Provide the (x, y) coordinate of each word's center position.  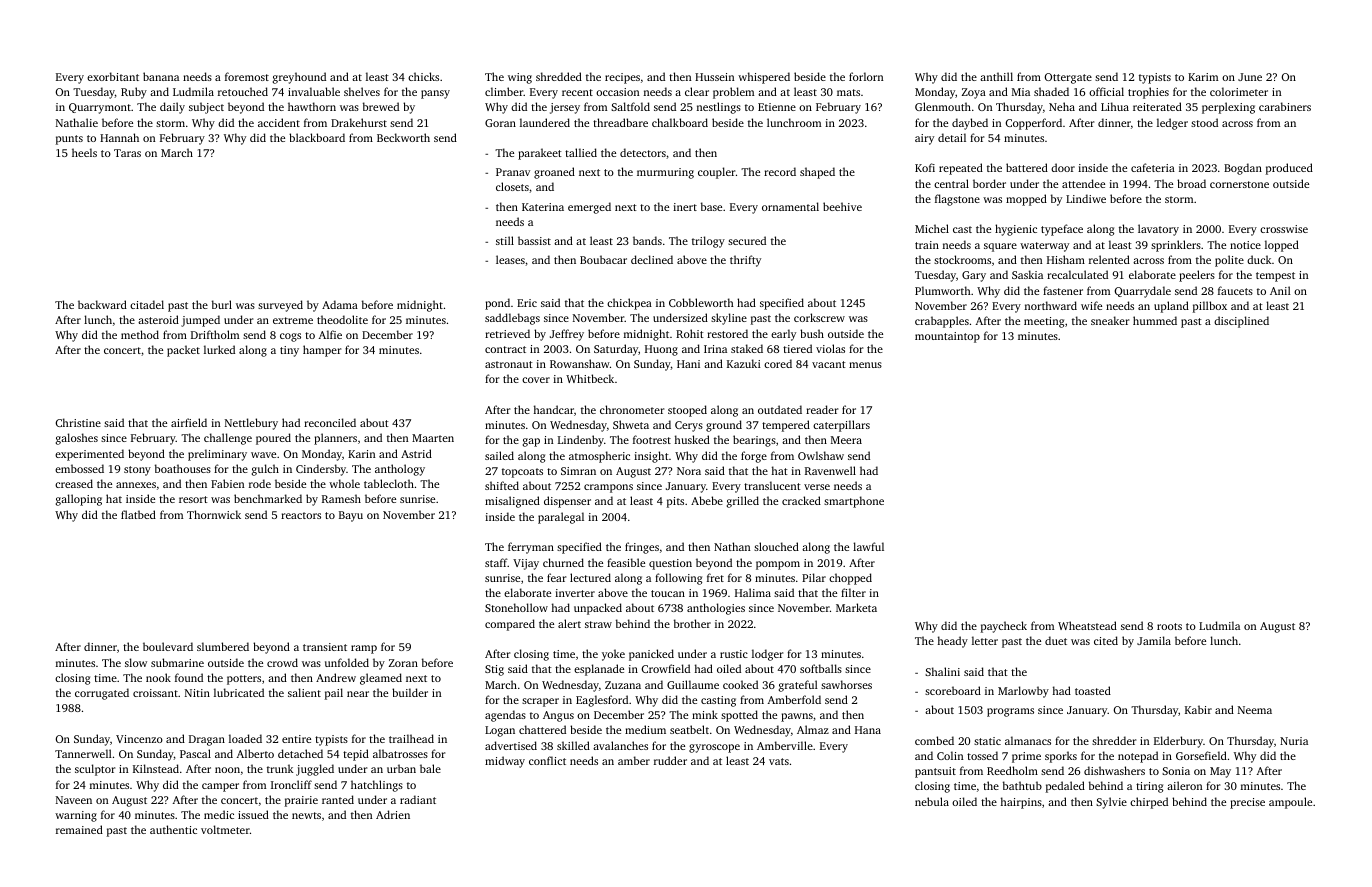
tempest (1275, 277)
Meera (846, 440)
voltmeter (225, 829)
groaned (554, 173)
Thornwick (214, 514)
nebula (932, 801)
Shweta (631, 424)
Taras (127, 153)
